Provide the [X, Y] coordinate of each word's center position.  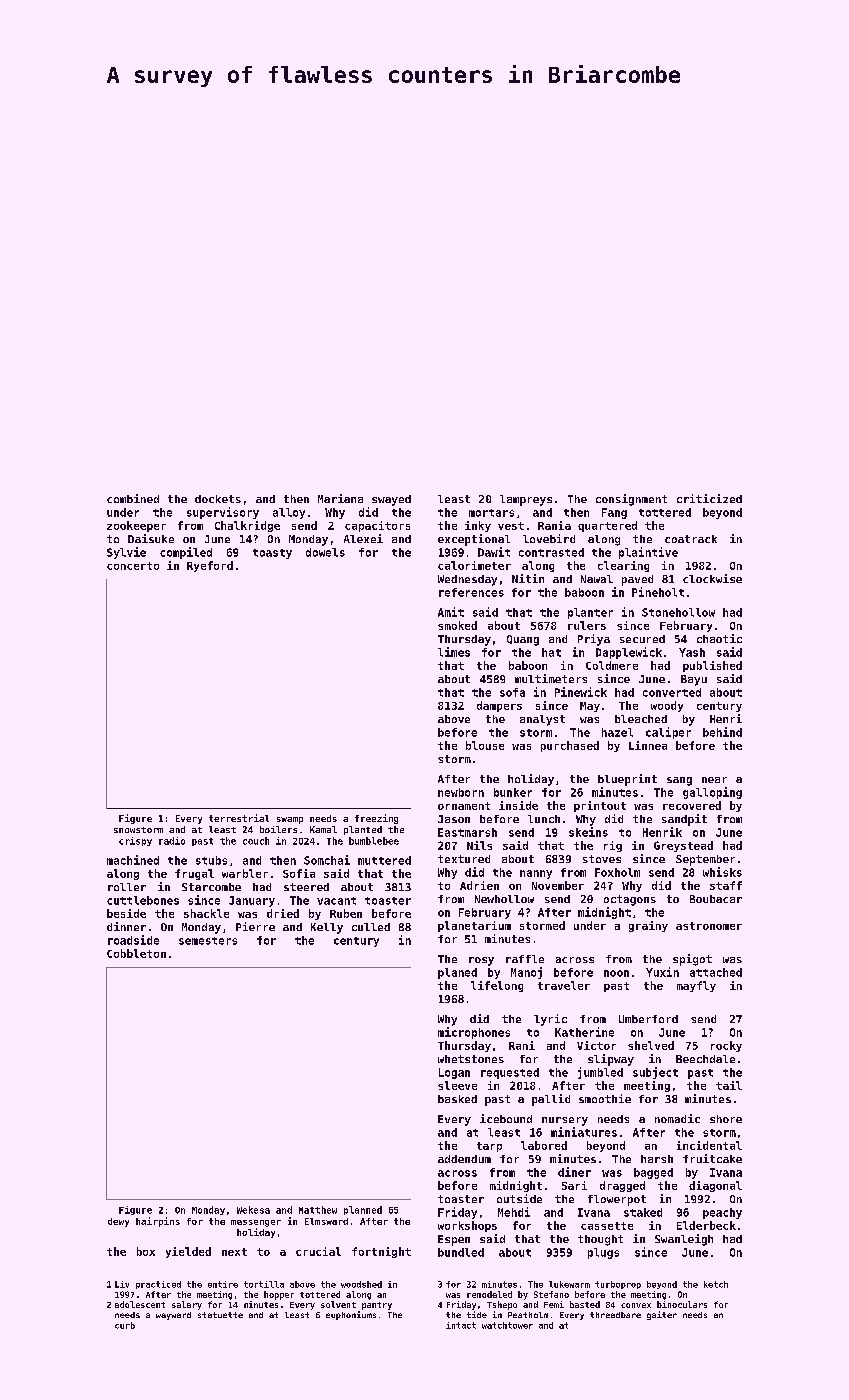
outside [519, 1198]
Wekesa [253, 1210]
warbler [245, 873]
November [558, 885]
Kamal [323, 829]
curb [125, 1325]
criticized [709, 498]
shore [726, 1119]
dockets [218, 499]
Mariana [340, 498]
